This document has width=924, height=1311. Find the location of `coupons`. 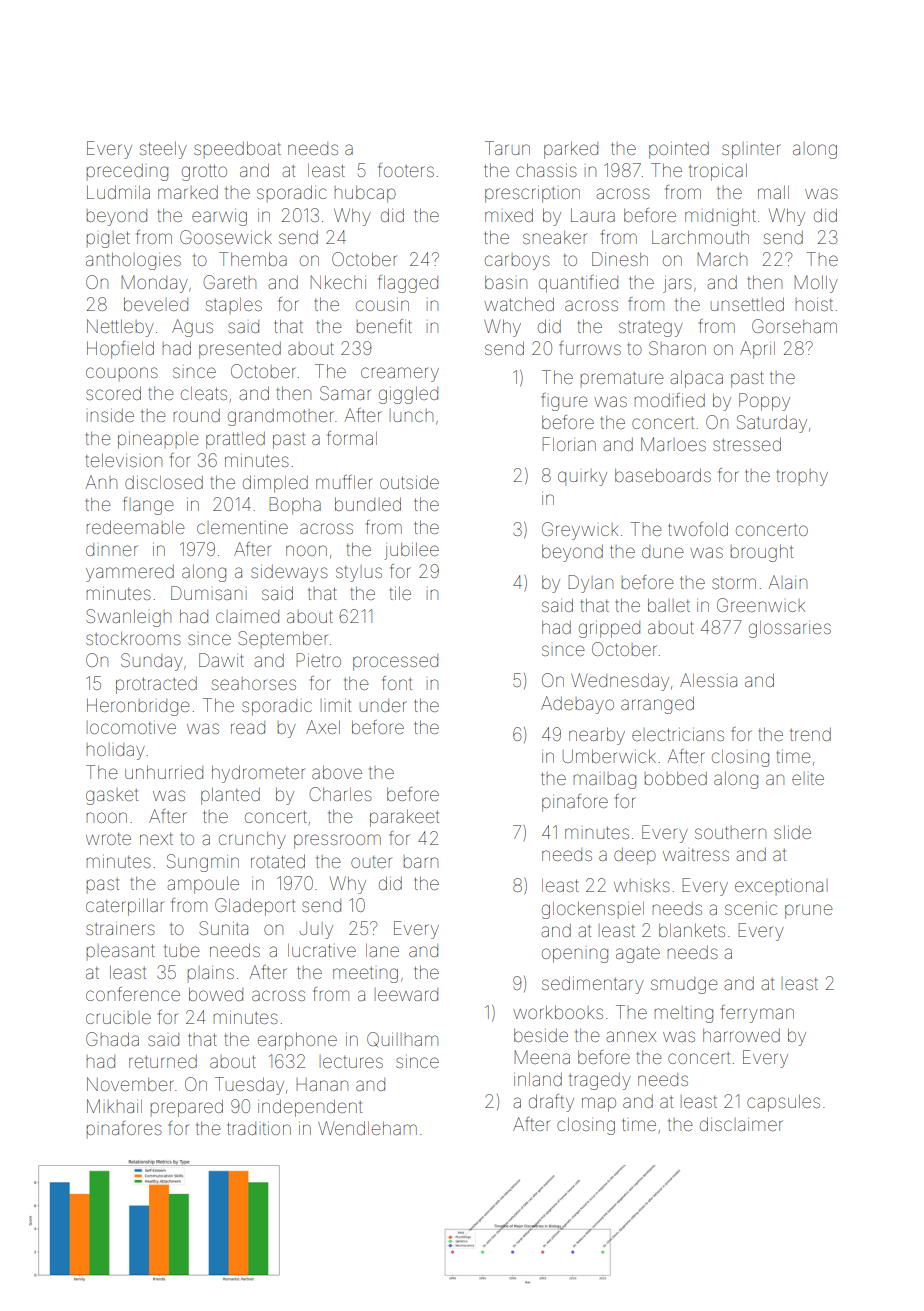

coupons is located at coordinates (122, 372).
